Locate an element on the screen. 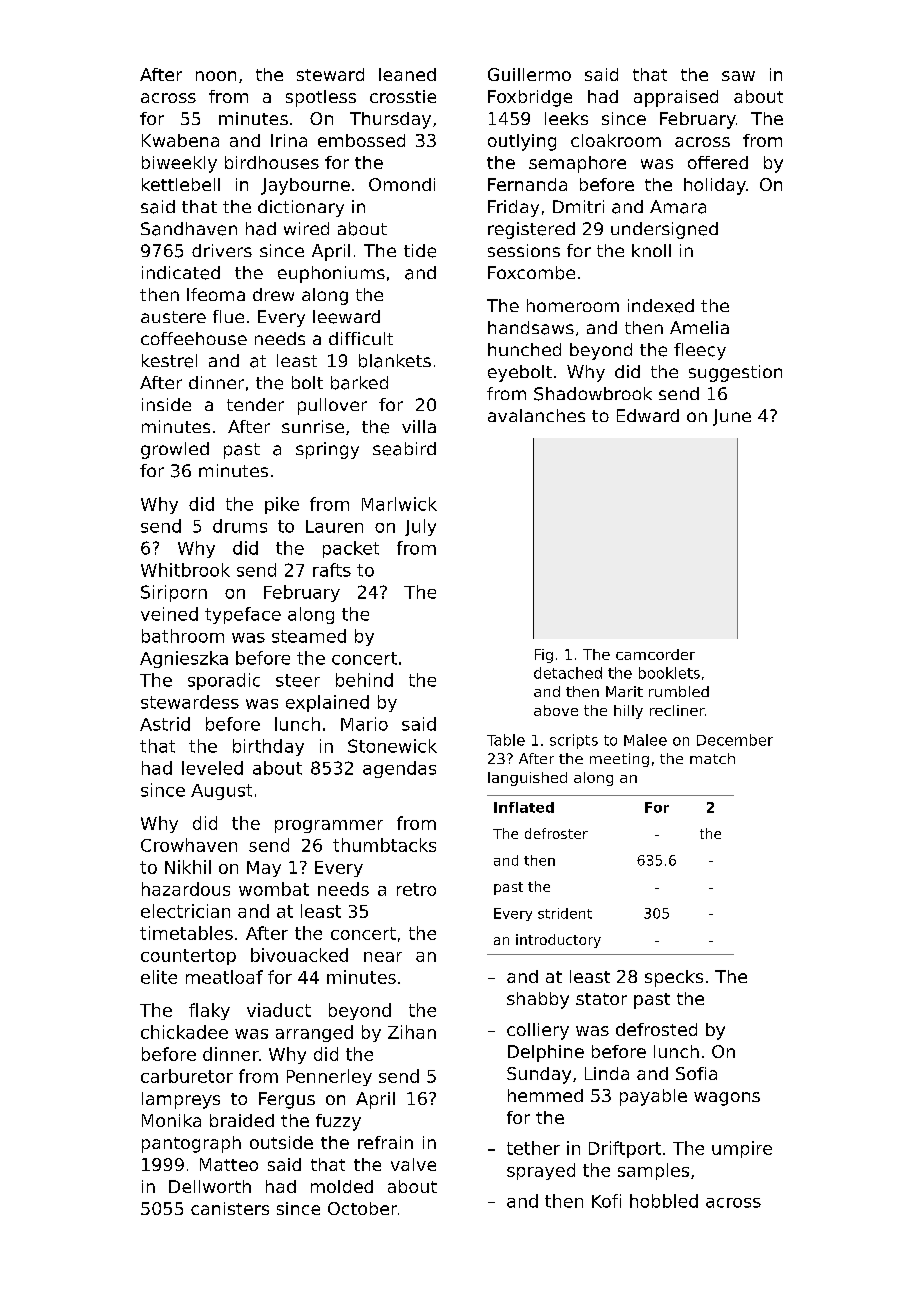  Marit is located at coordinates (624, 691).
